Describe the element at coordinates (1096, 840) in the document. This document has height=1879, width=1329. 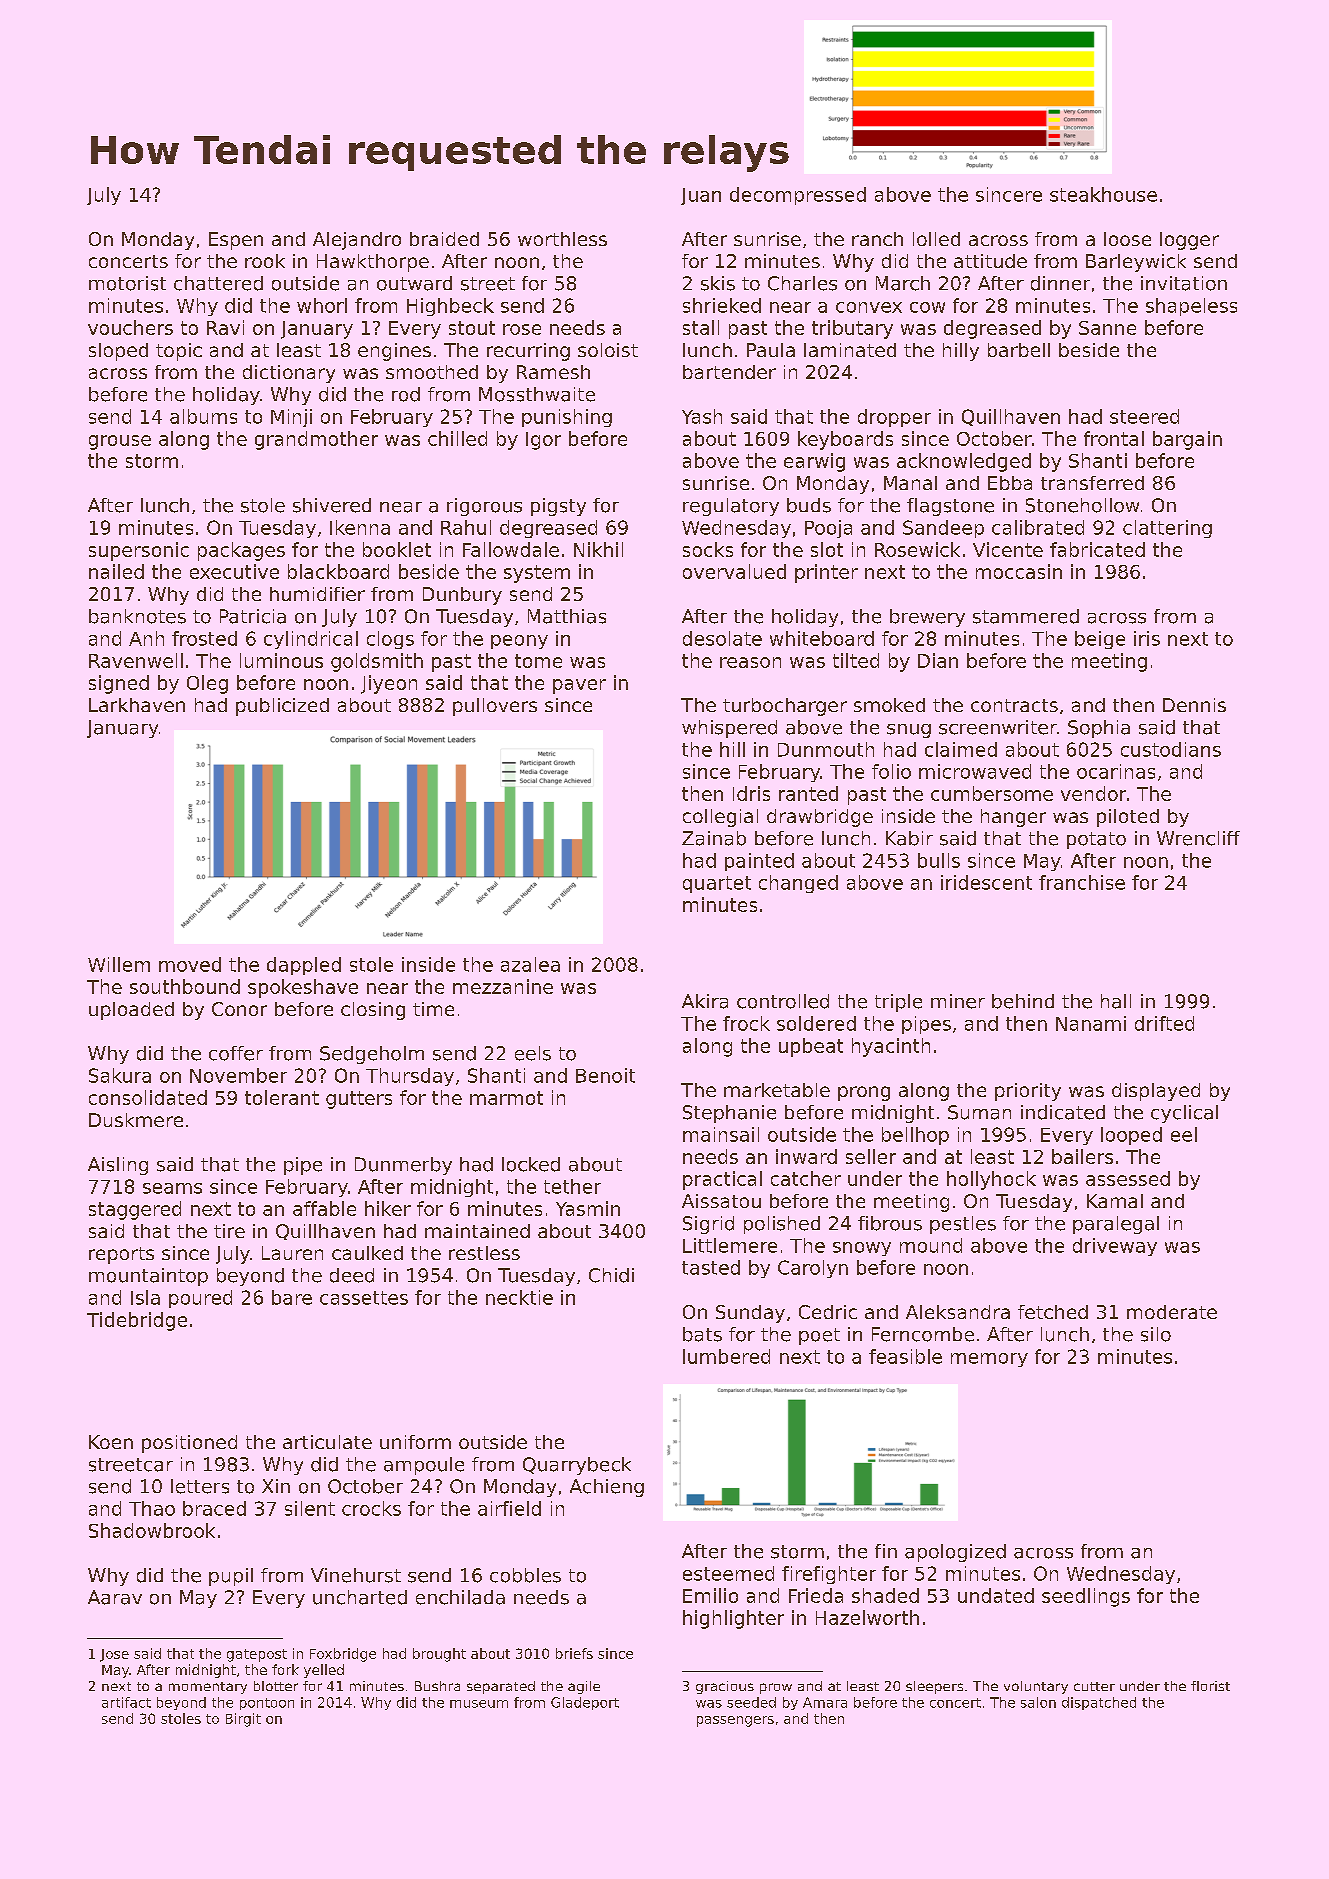
I see `potato` at that location.
